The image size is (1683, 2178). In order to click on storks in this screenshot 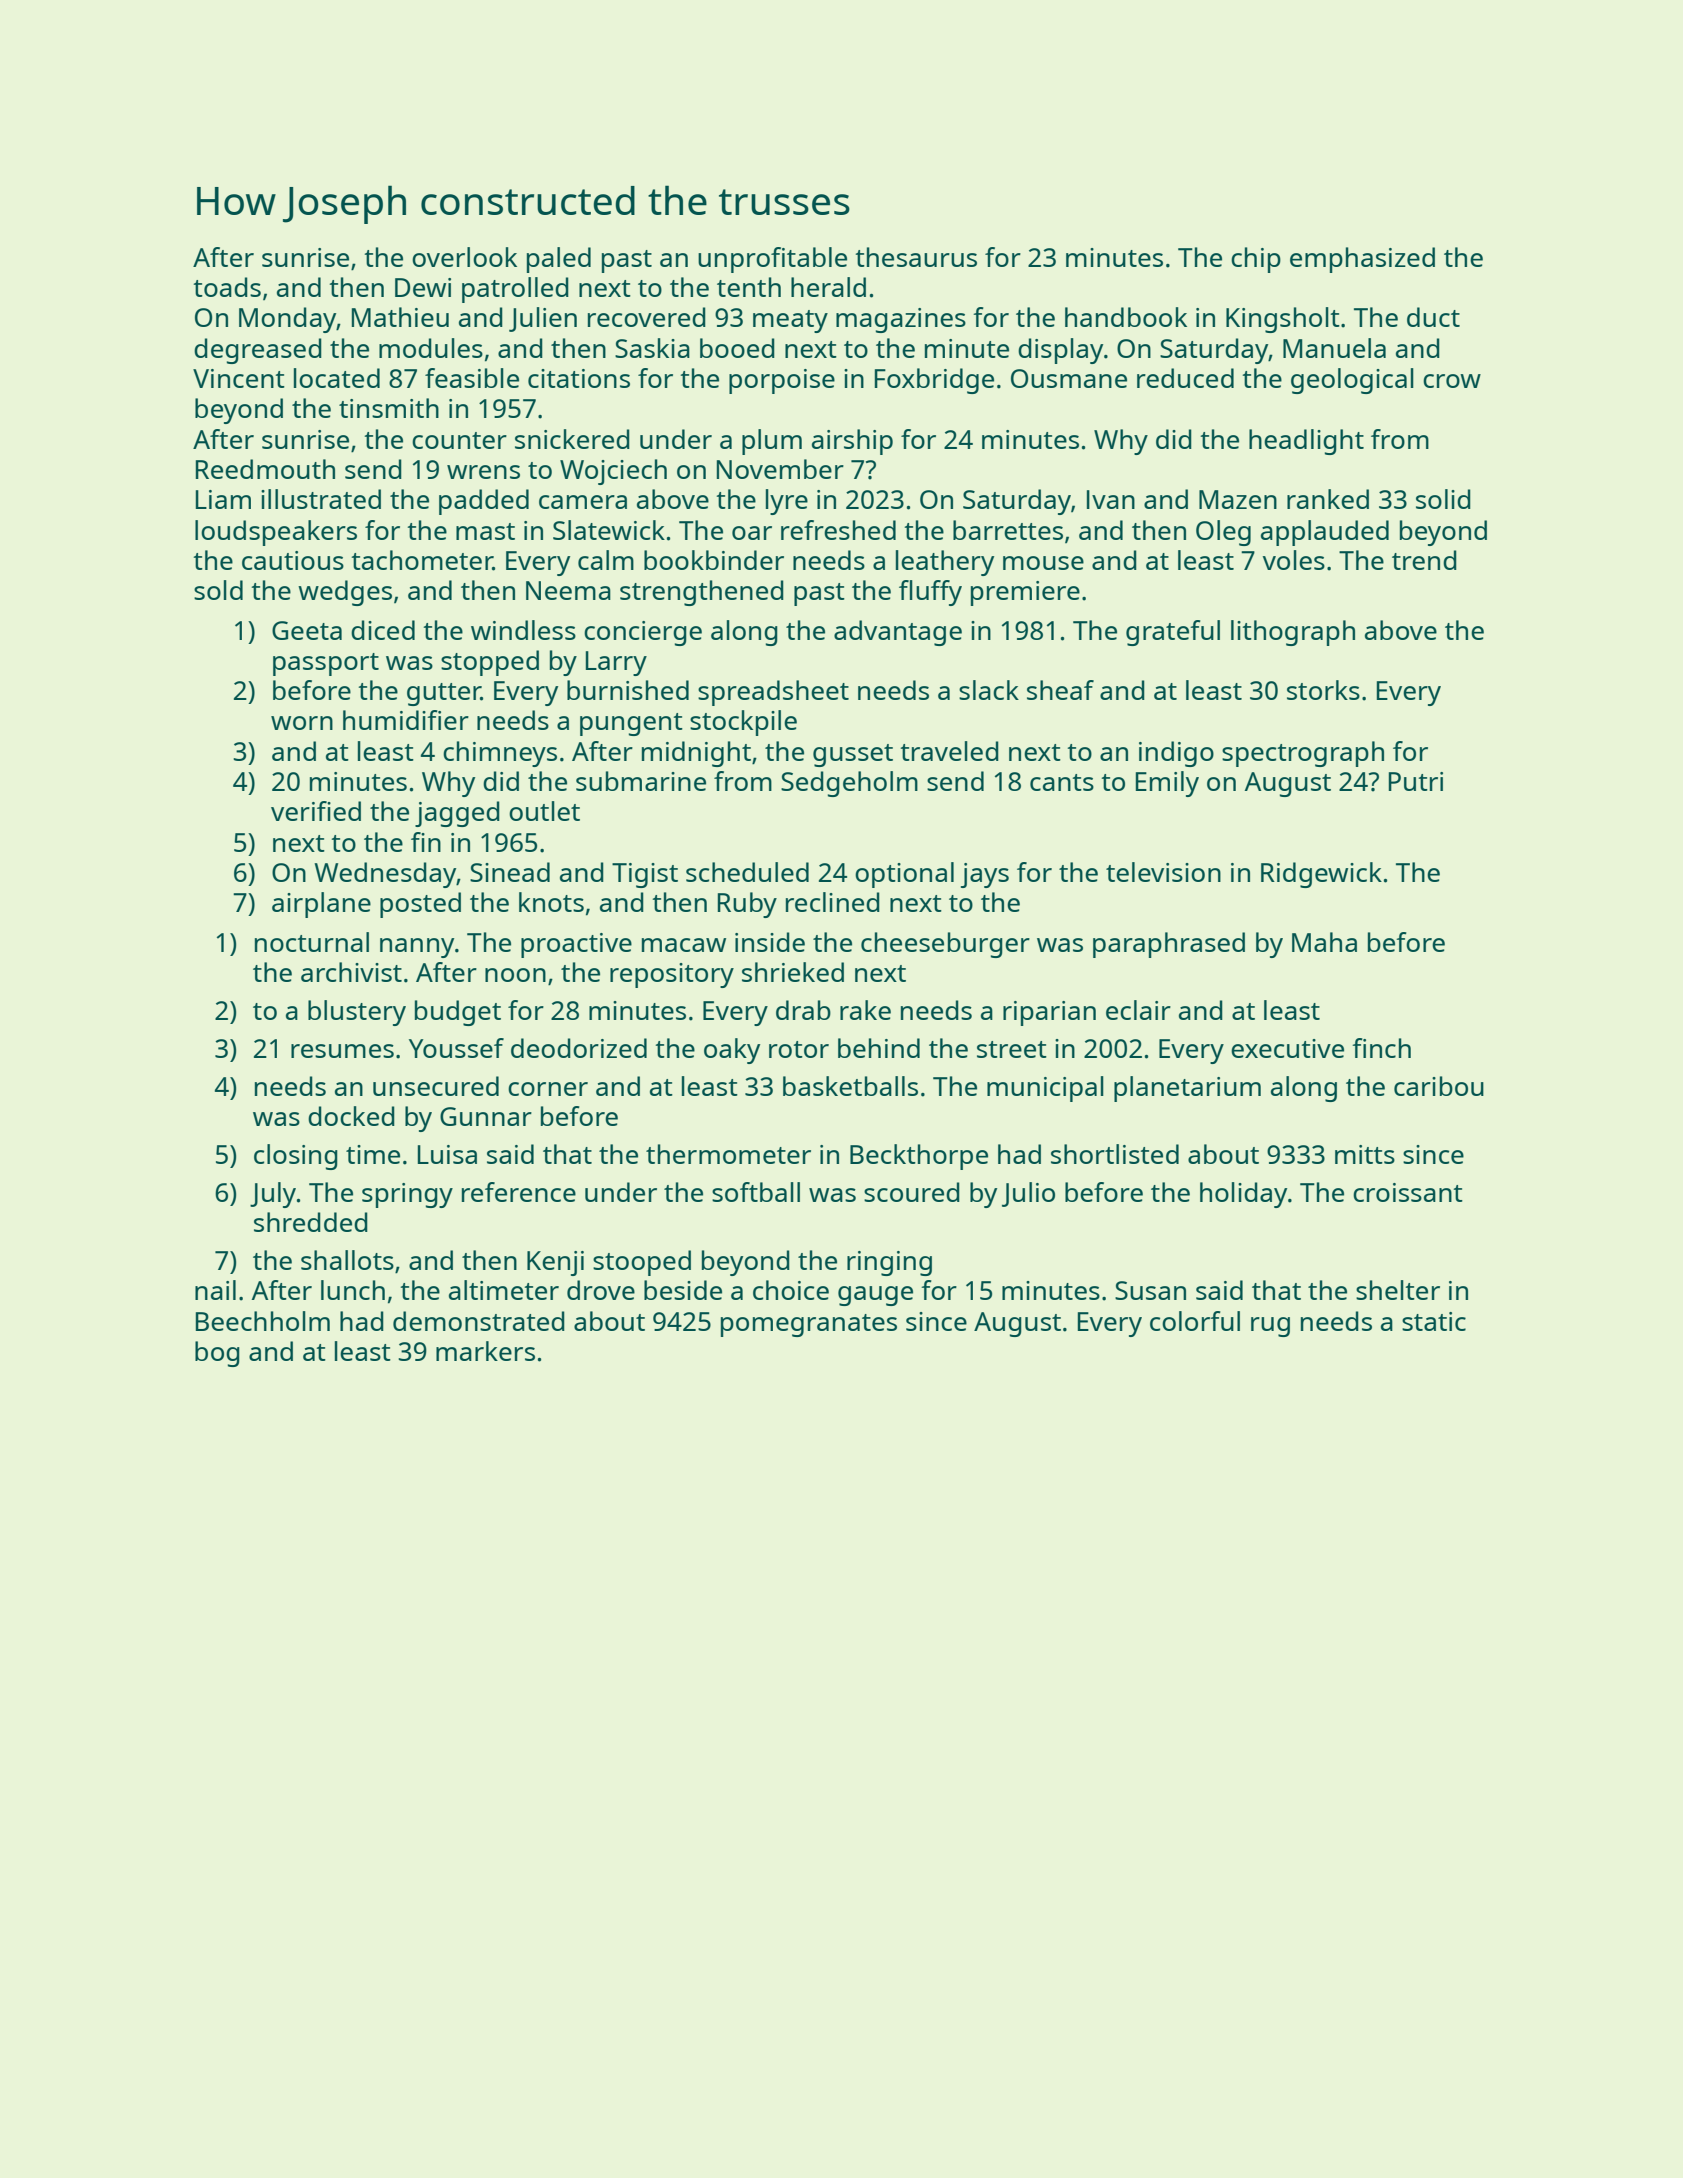, I will do `click(1323, 690)`.
